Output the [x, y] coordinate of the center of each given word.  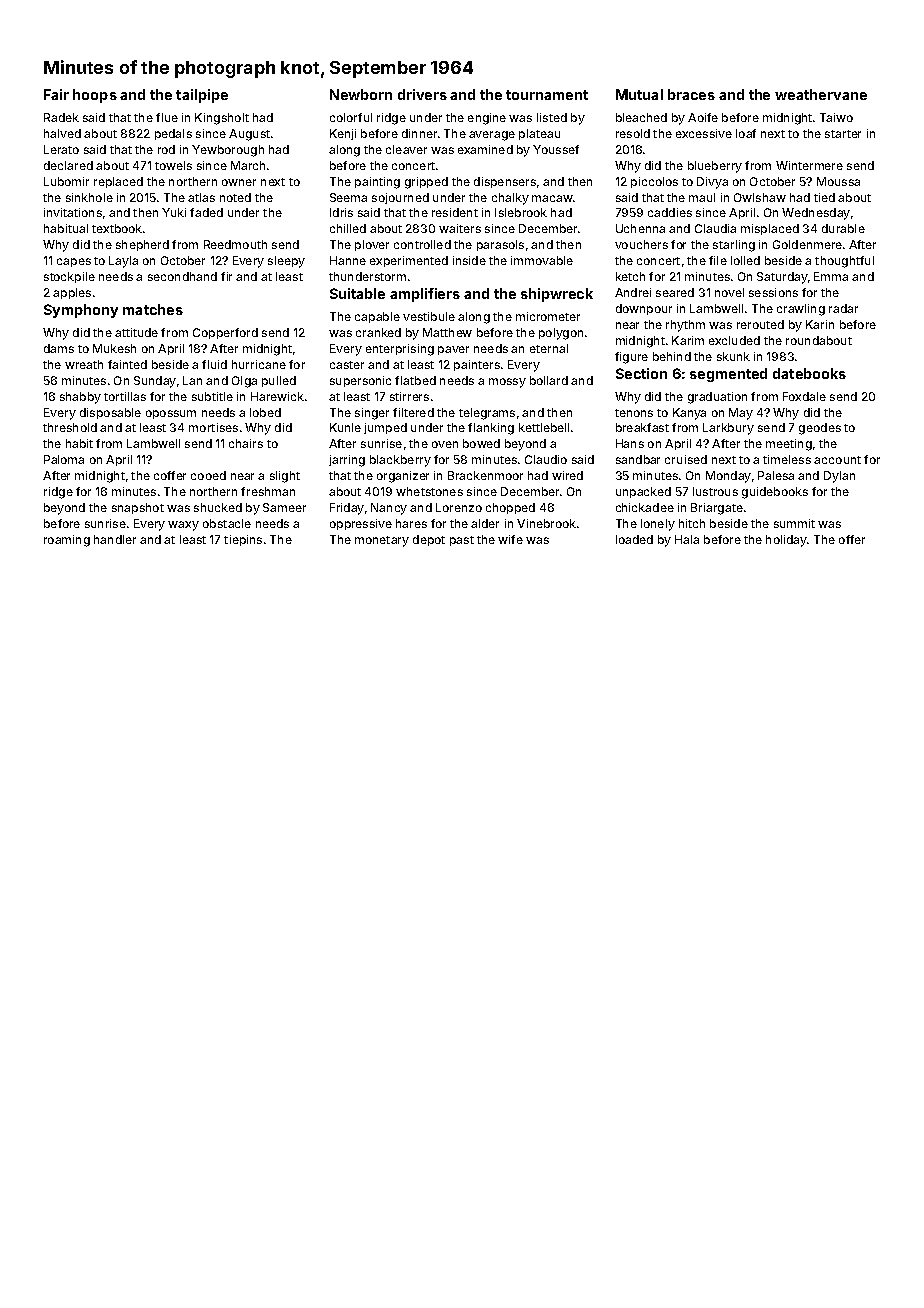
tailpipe [202, 96]
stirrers [409, 396]
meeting [789, 445]
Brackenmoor [485, 475]
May [741, 414]
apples [72, 293]
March [248, 165]
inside [469, 260]
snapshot [138, 508]
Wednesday [816, 214]
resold [633, 133]
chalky [510, 199]
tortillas [125, 396]
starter [843, 134]
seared [675, 292]
